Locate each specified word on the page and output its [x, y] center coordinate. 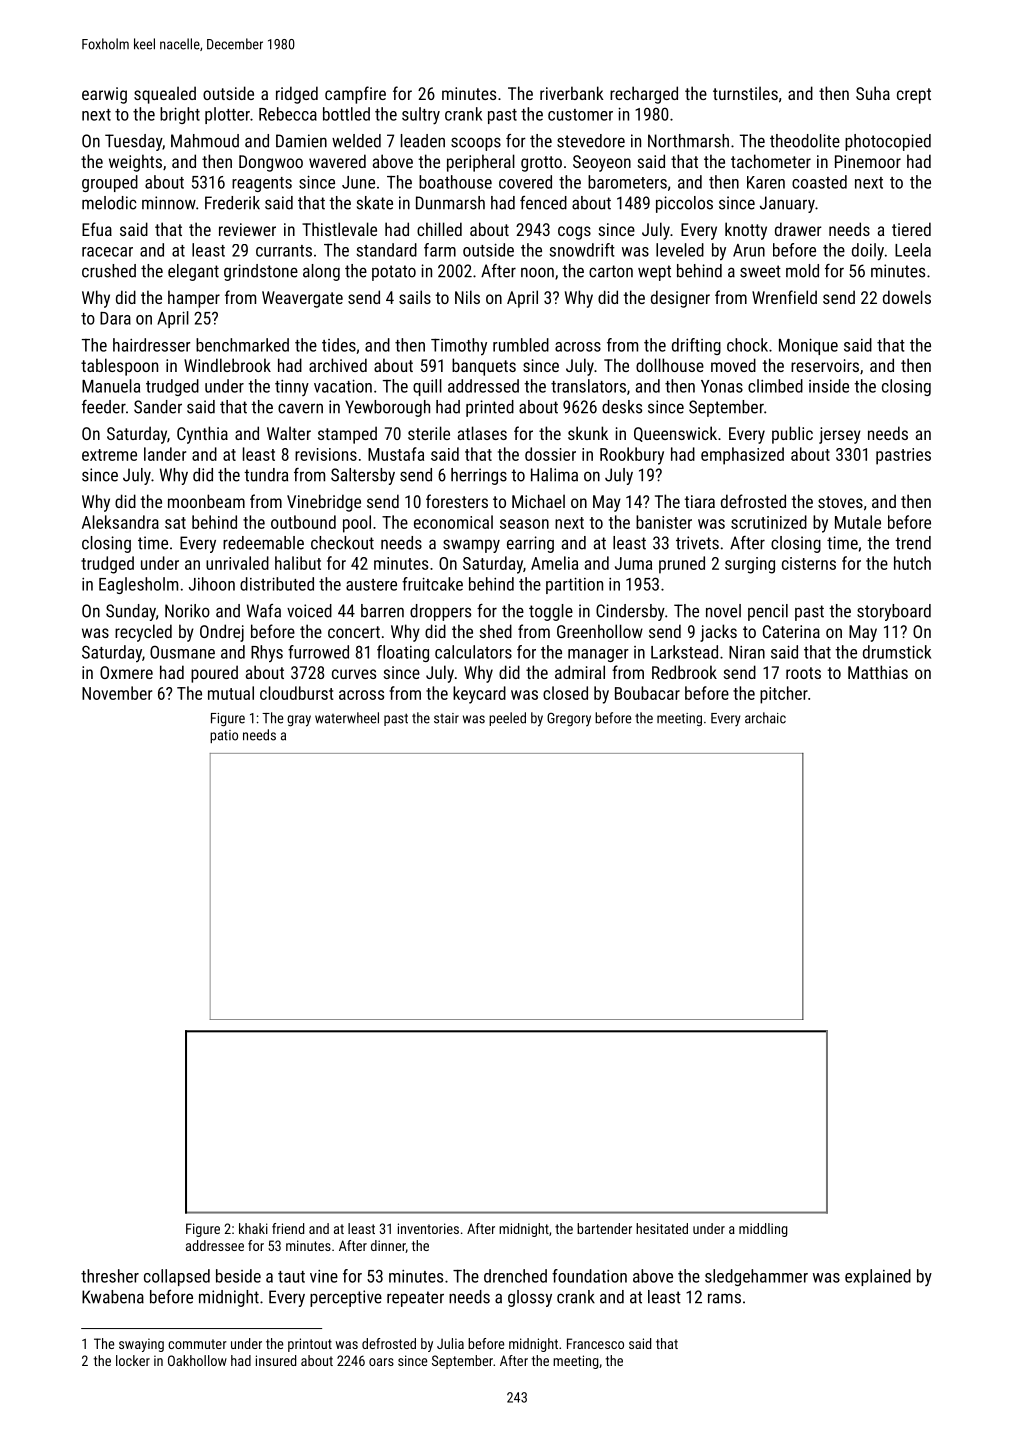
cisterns [809, 563]
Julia [450, 1343]
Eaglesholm [138, 585]
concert [354, 632]
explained [878, 1277]
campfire [355, 95]
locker [133, 1360]
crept [914, 96]
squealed [165, 95]
